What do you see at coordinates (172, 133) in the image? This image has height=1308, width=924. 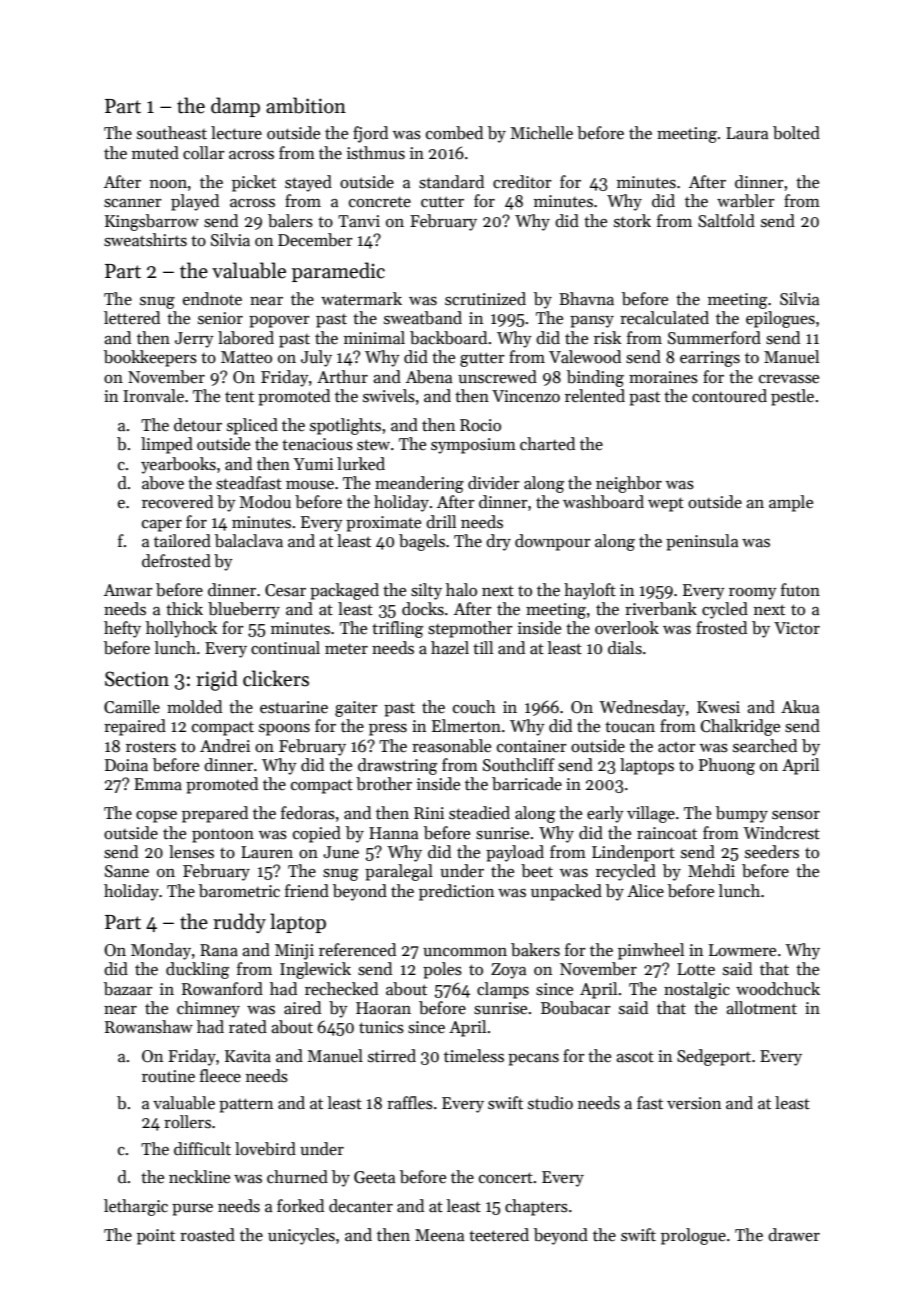 I see `southeast` at bounding box center [172, 133].
